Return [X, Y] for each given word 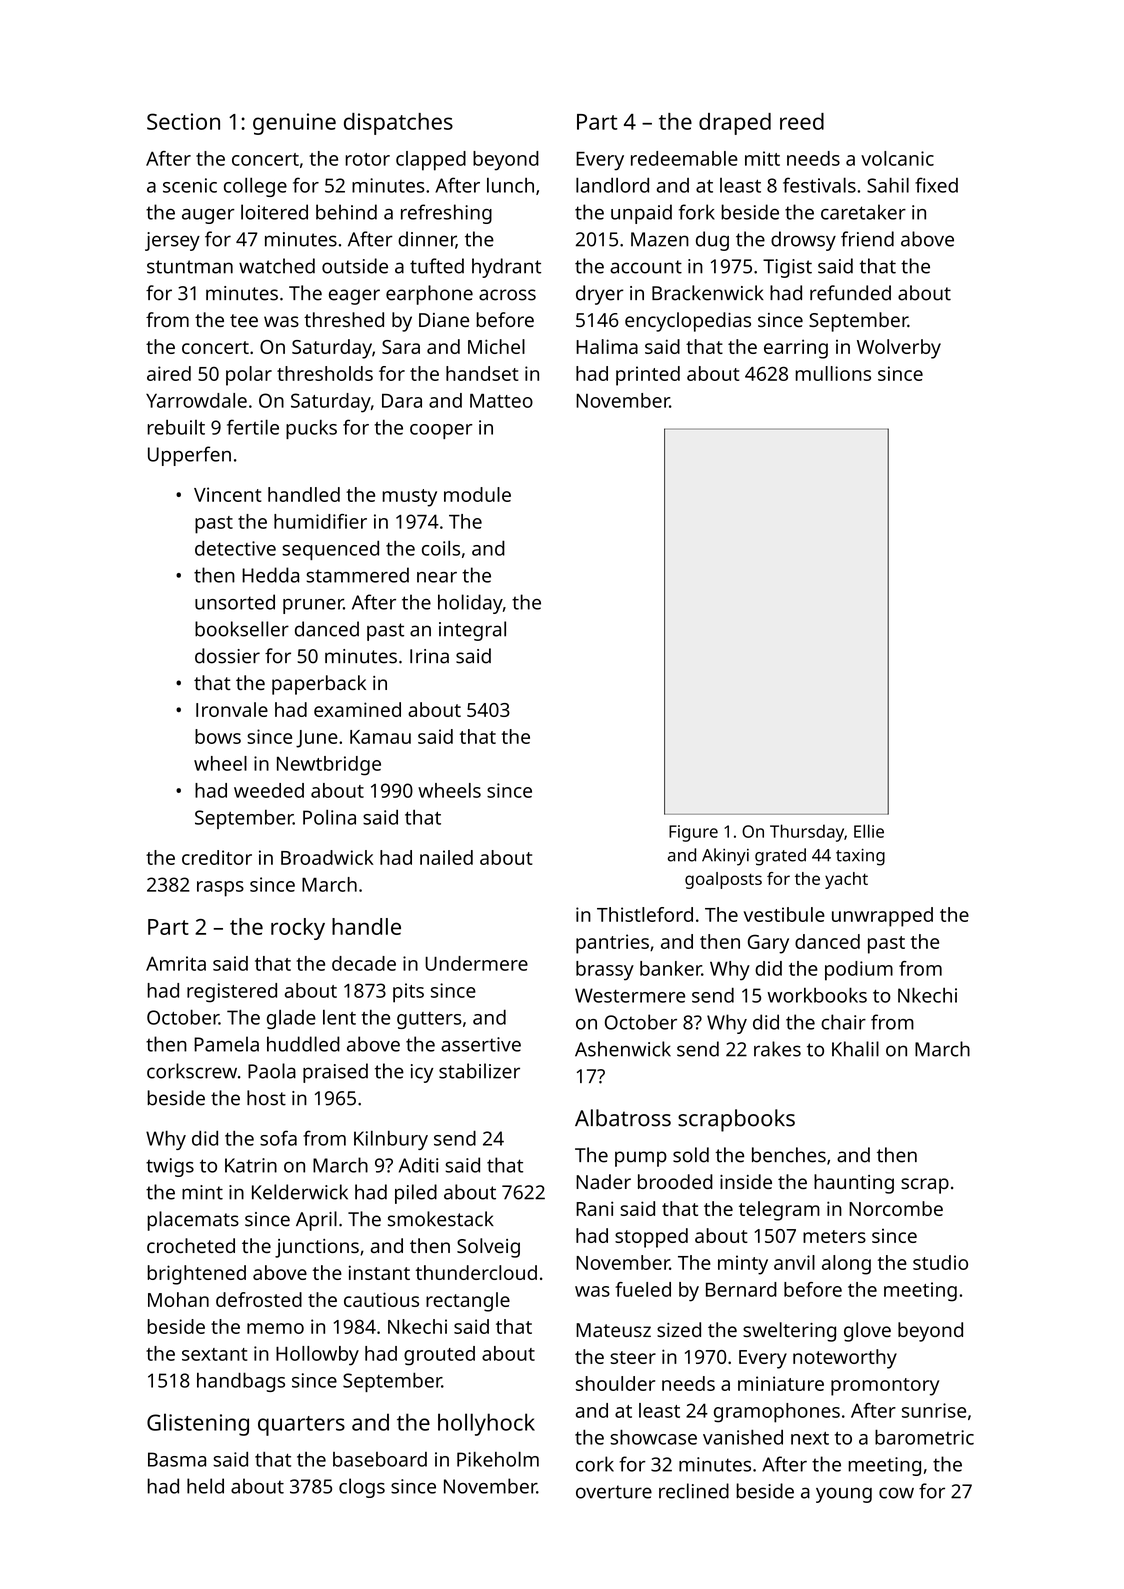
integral [472, 631]
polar [249, 376]
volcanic [897, 158]
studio [940, 1262]
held [205, 1486]
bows [218, 736]
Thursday [807, 833]
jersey [172, 241]
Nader [603, 1181]
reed [802, 121]
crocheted [191, 1245]
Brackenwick [708, 293]
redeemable [684, 158]
